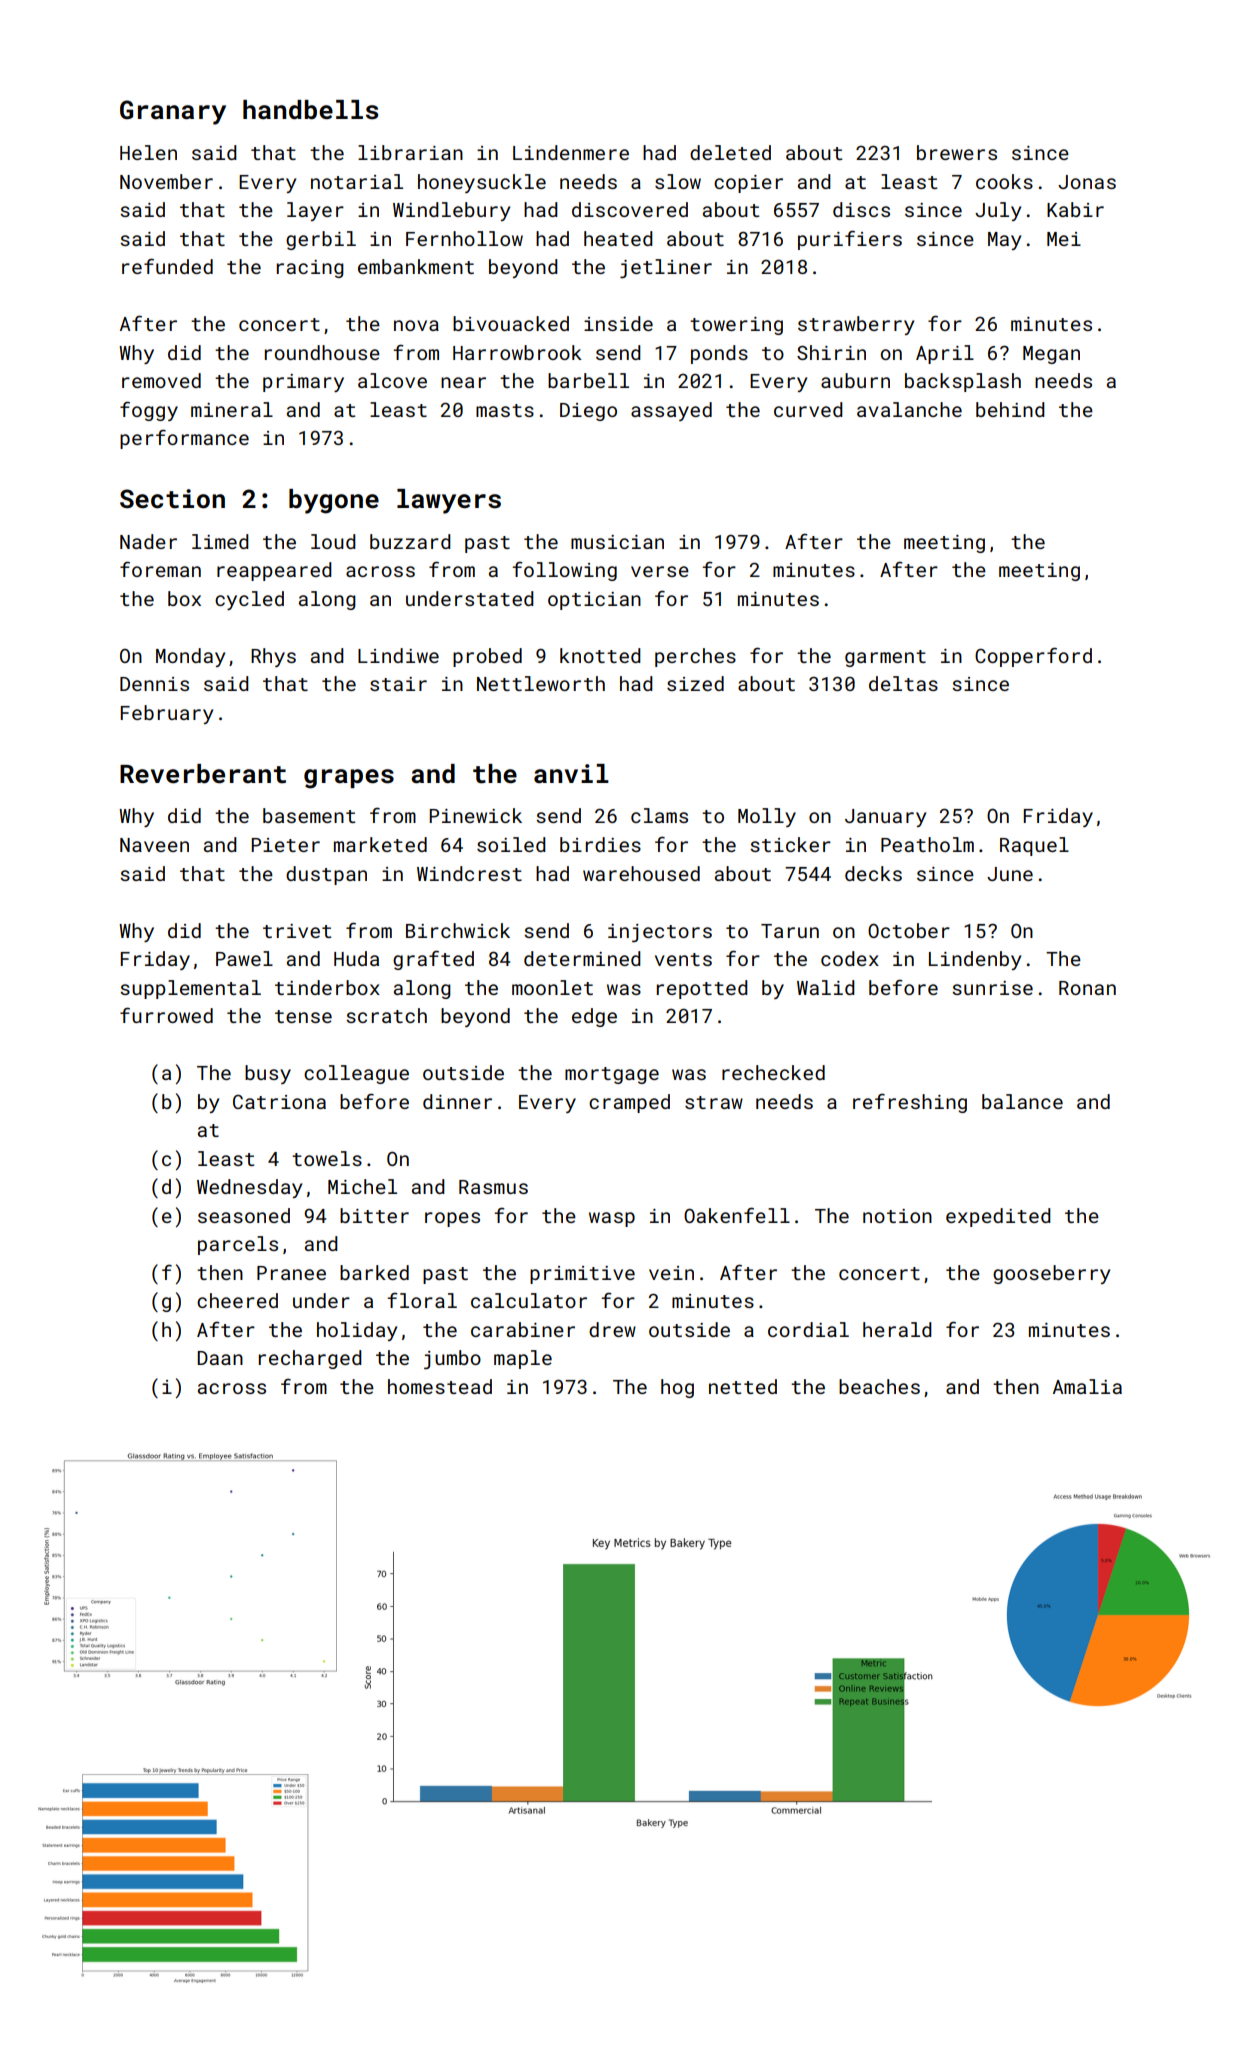 The height and width of the screenshot is (2047, 1243). I want to click on deltas, so click(903, 683).
